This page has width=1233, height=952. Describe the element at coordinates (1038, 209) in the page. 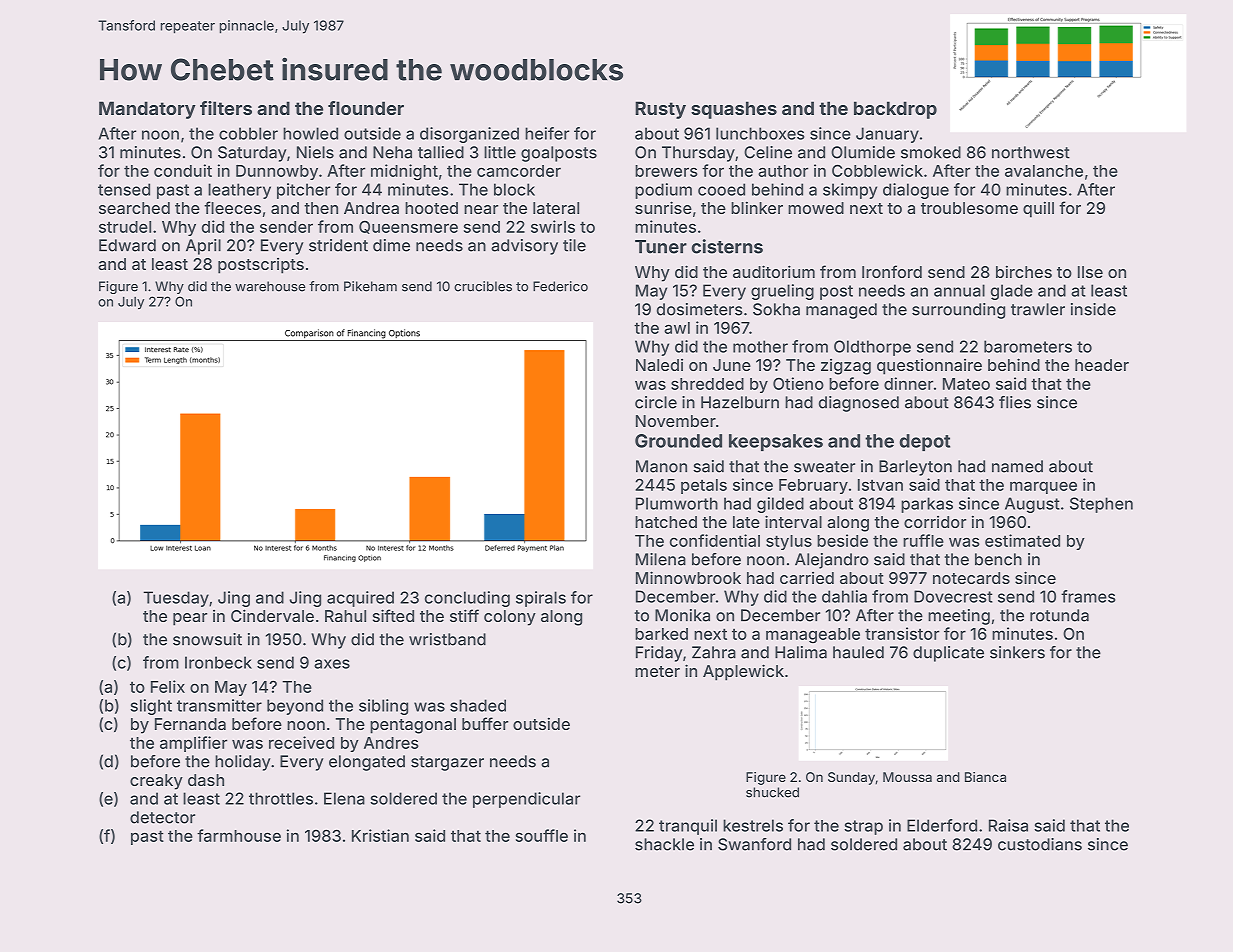

I see `quill` at that location.
